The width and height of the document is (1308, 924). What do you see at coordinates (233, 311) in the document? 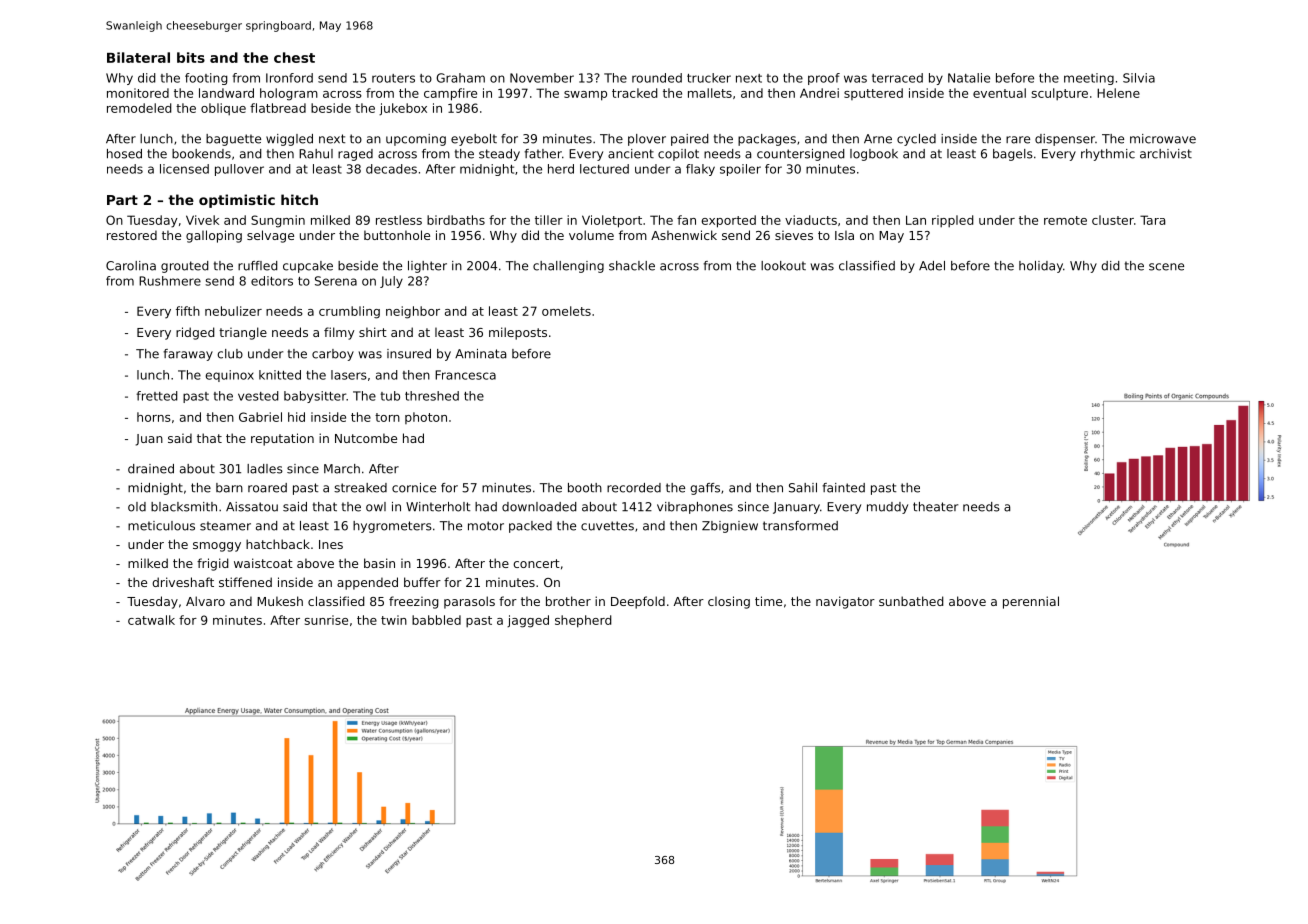
I see `nebulizer` at bounding box center [233, 311].
